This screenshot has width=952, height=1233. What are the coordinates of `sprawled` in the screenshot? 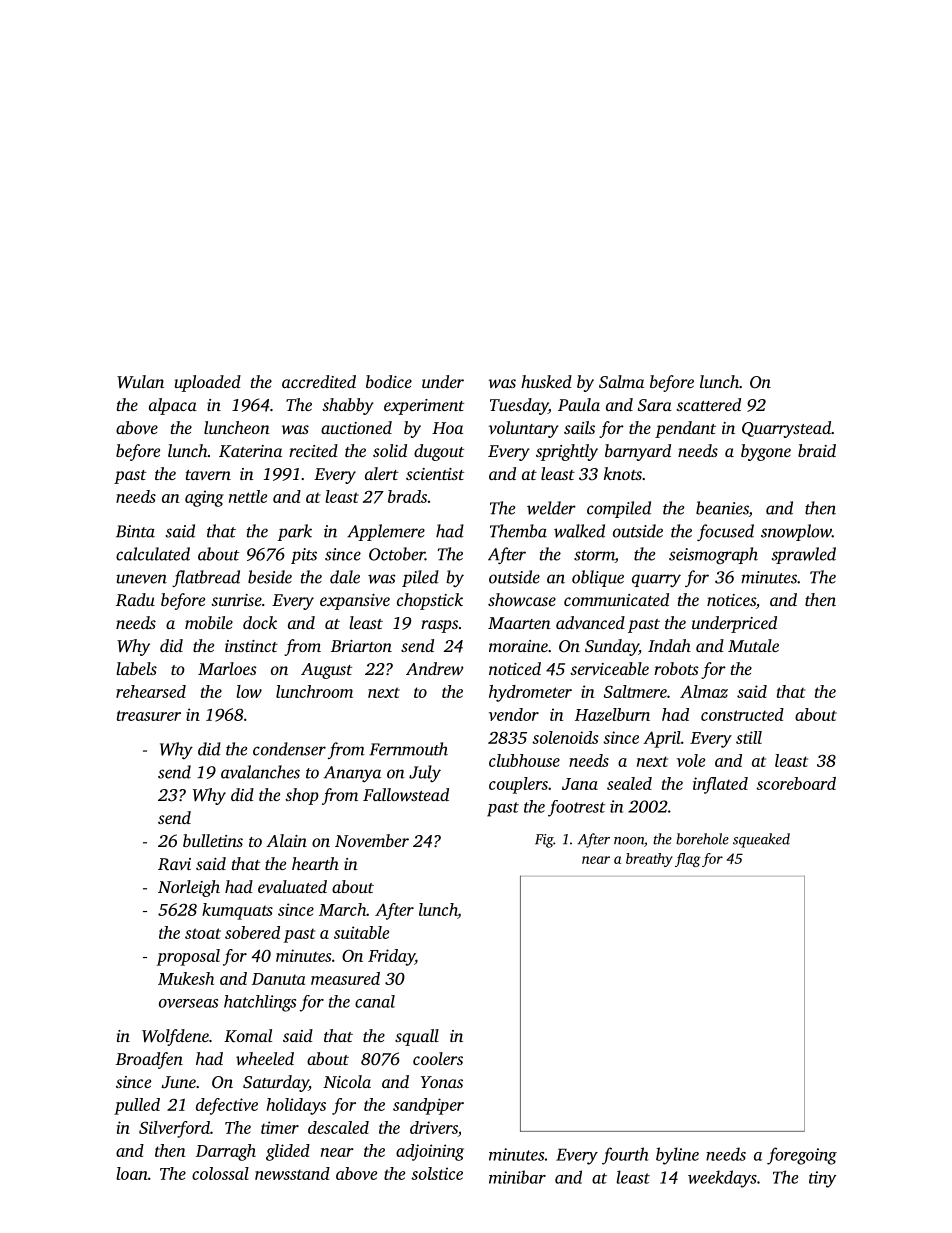 It's located at (804, 555).
